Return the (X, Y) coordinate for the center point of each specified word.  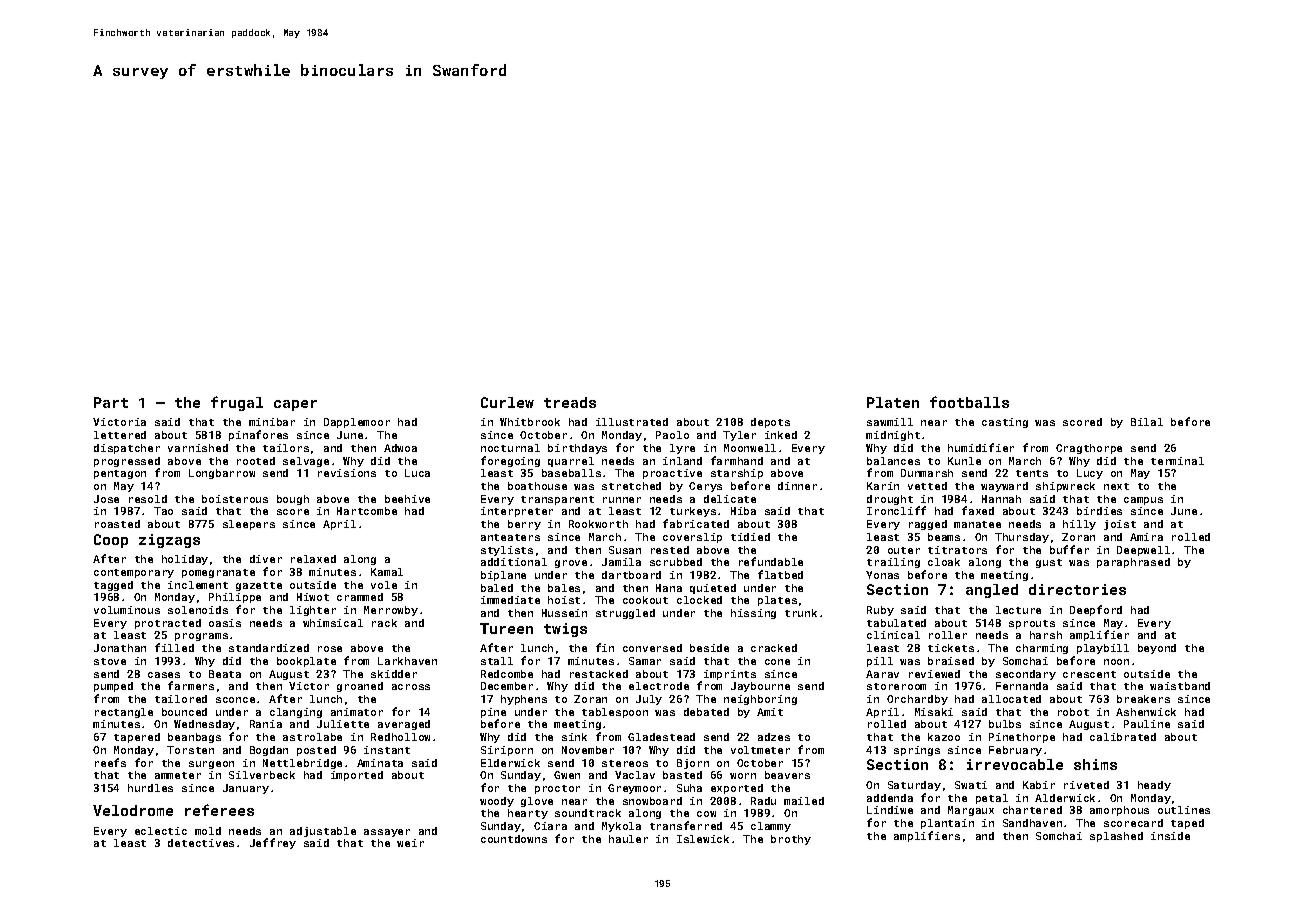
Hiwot (313, 597)
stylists (507, 551)
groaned (360, 687)
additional (514, 562)
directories (1077, 589)
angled (992, 591)
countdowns (514, 839)
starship (737, 474)
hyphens (524, 700)
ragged (928, 525)
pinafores (258, 435)
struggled (625, 614)
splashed (1116, 837)
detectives (201, 843)
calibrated (1123, 737)
